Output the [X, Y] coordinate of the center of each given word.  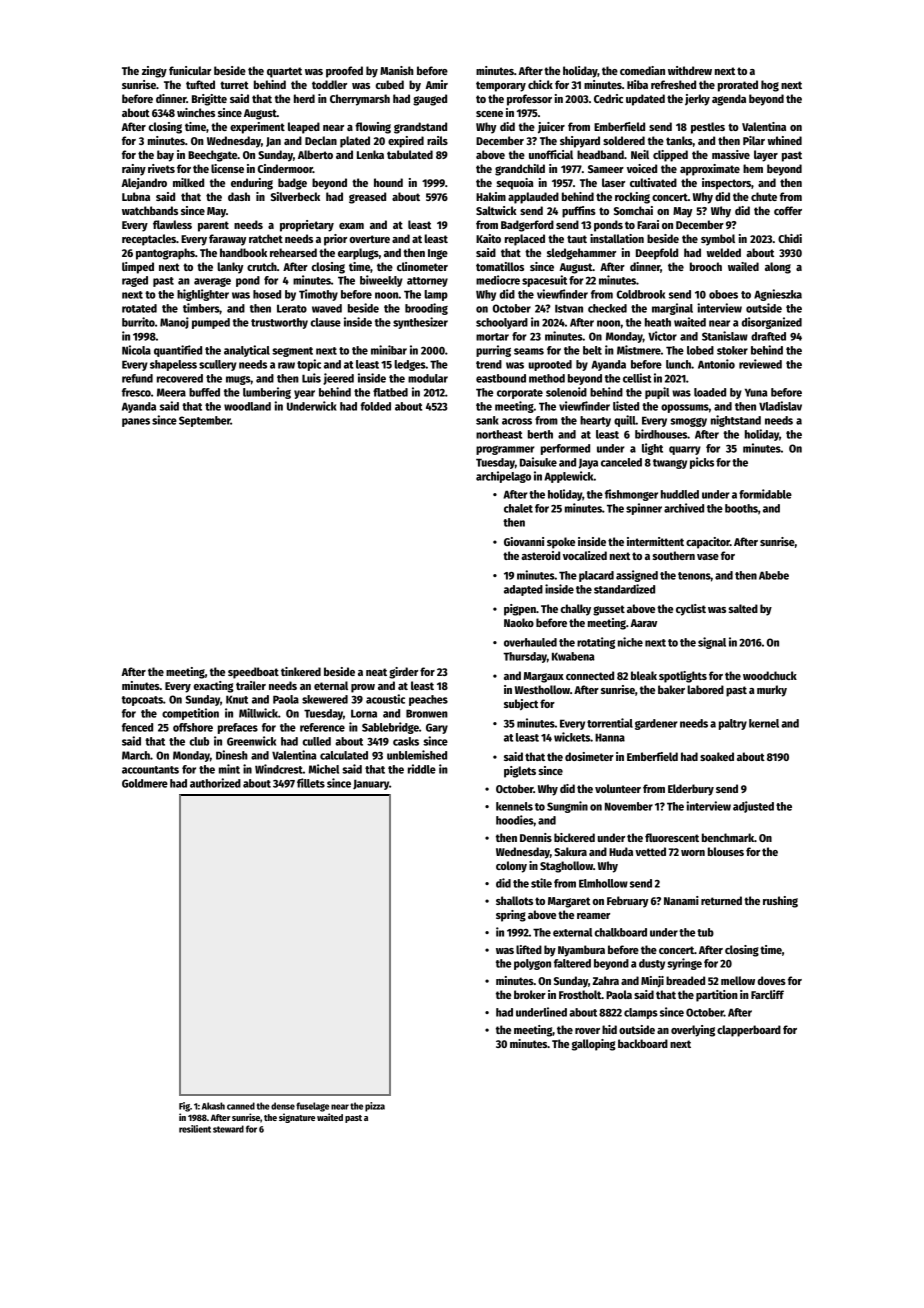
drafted [768, 336]
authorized [215, 783]
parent [213, 226]
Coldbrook [641, 294]
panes [136, 422]
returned [721, 900]
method [547, 378]
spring [511, 916]
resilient [195, 1129]
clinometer [422, 266]
